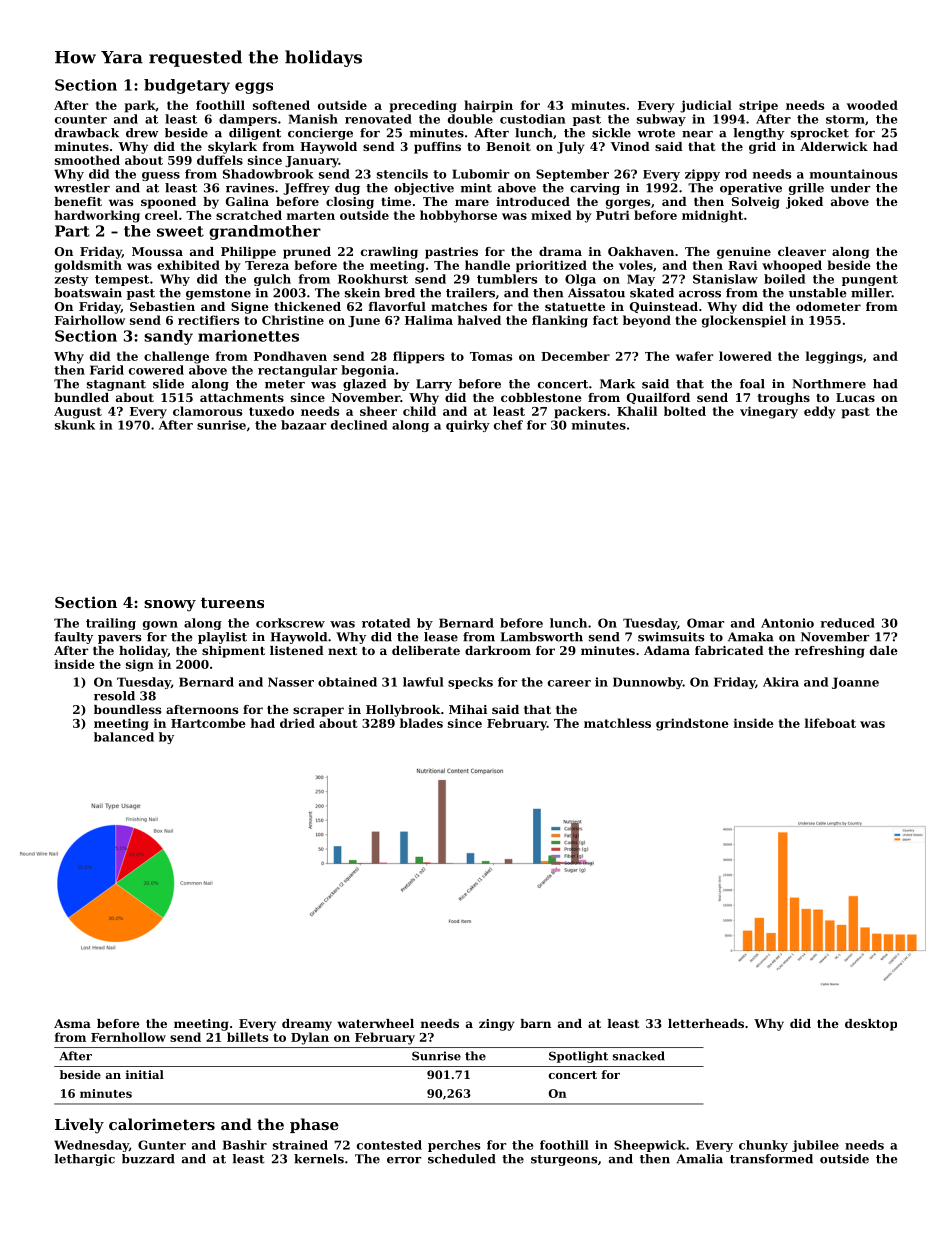 The width and height of the image is (952, 1233). Describe the element at coordinates (85, 1160) in the image. I see `lethargic` at that location.
